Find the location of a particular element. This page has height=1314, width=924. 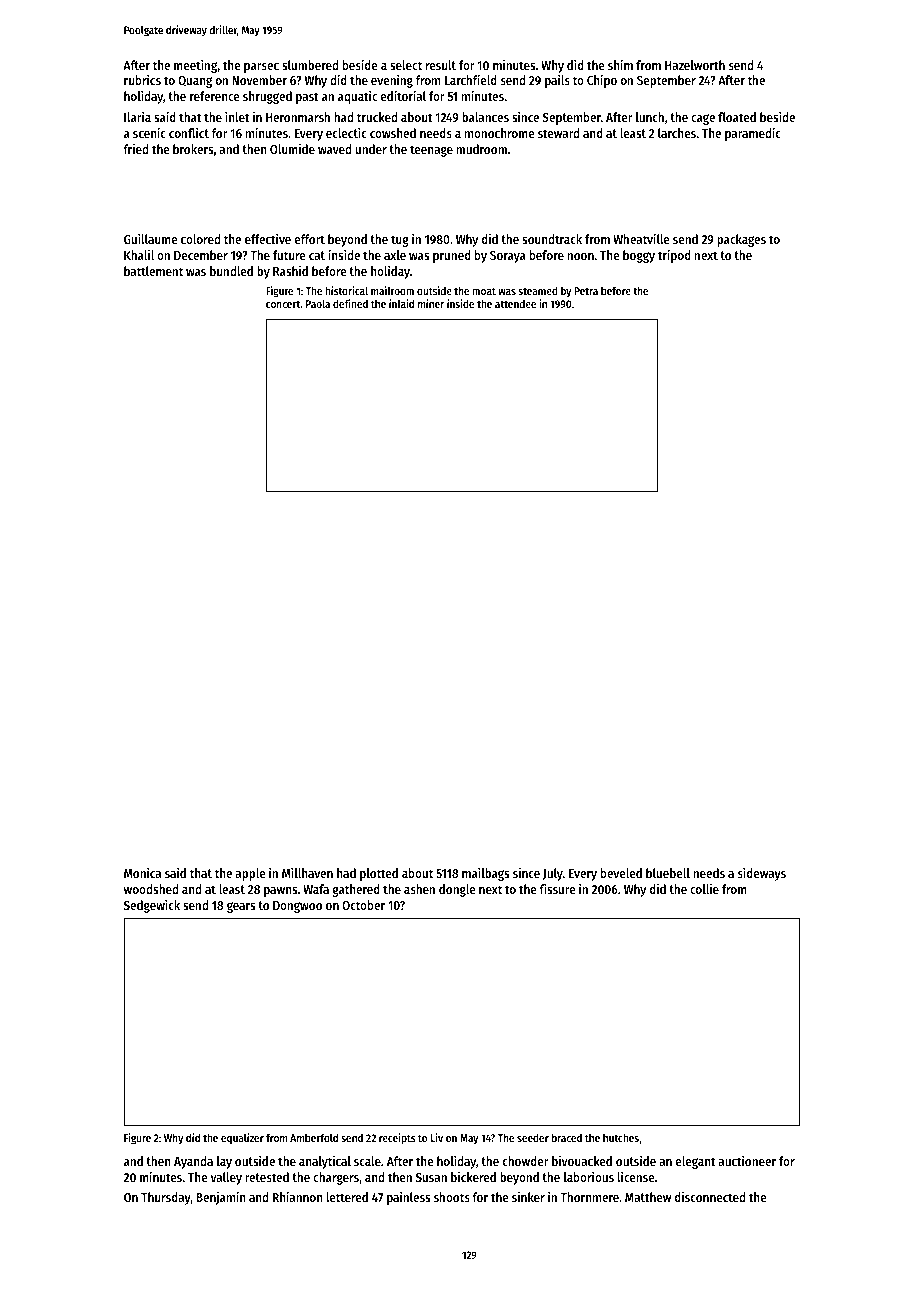

battlement is located at coordinates (153, 271).
